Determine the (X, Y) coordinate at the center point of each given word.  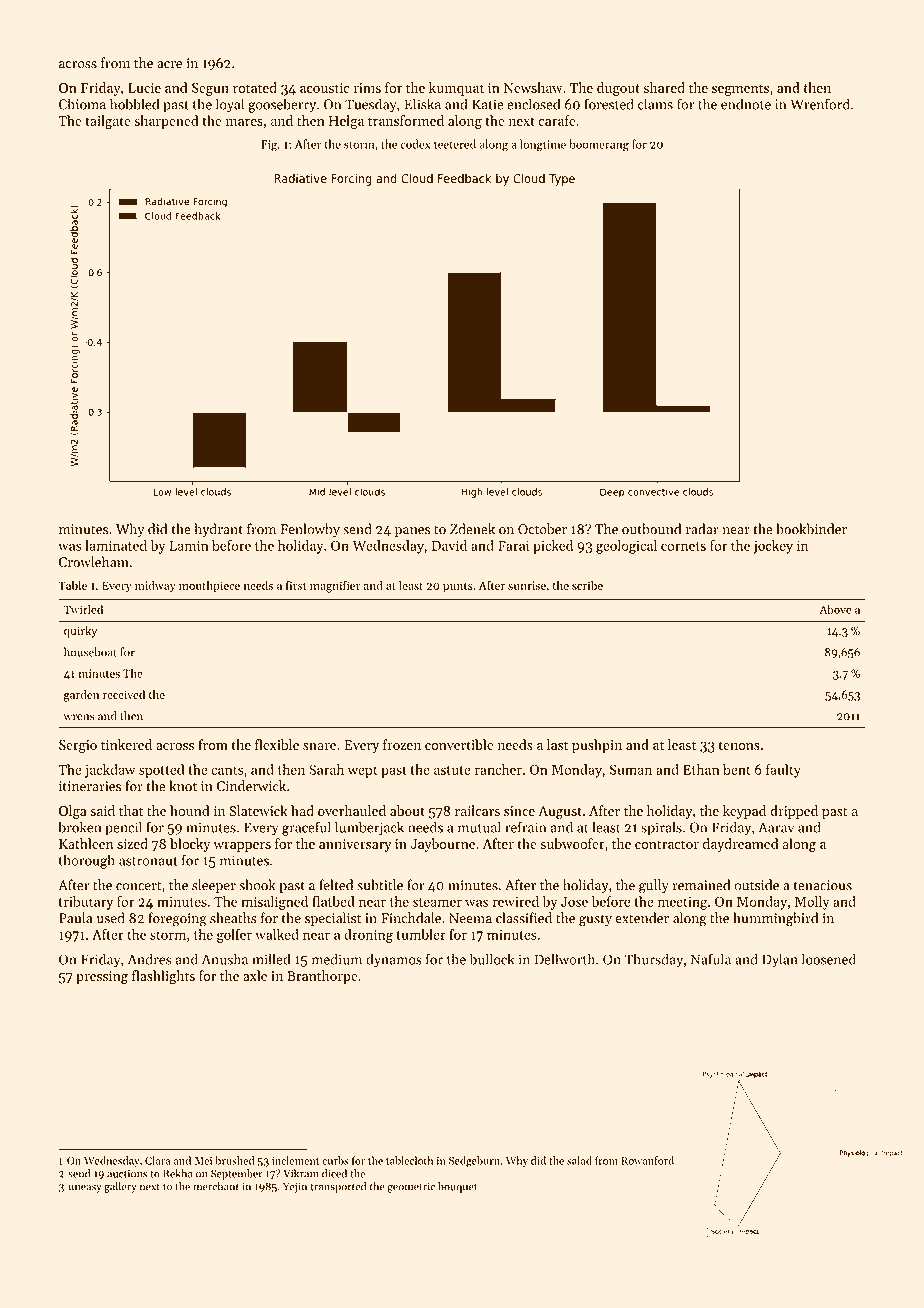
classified (524, 918)
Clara (157, 1160)
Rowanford (647, 1160)
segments (740, 90)
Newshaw (533, 87)
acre (169, 65)
